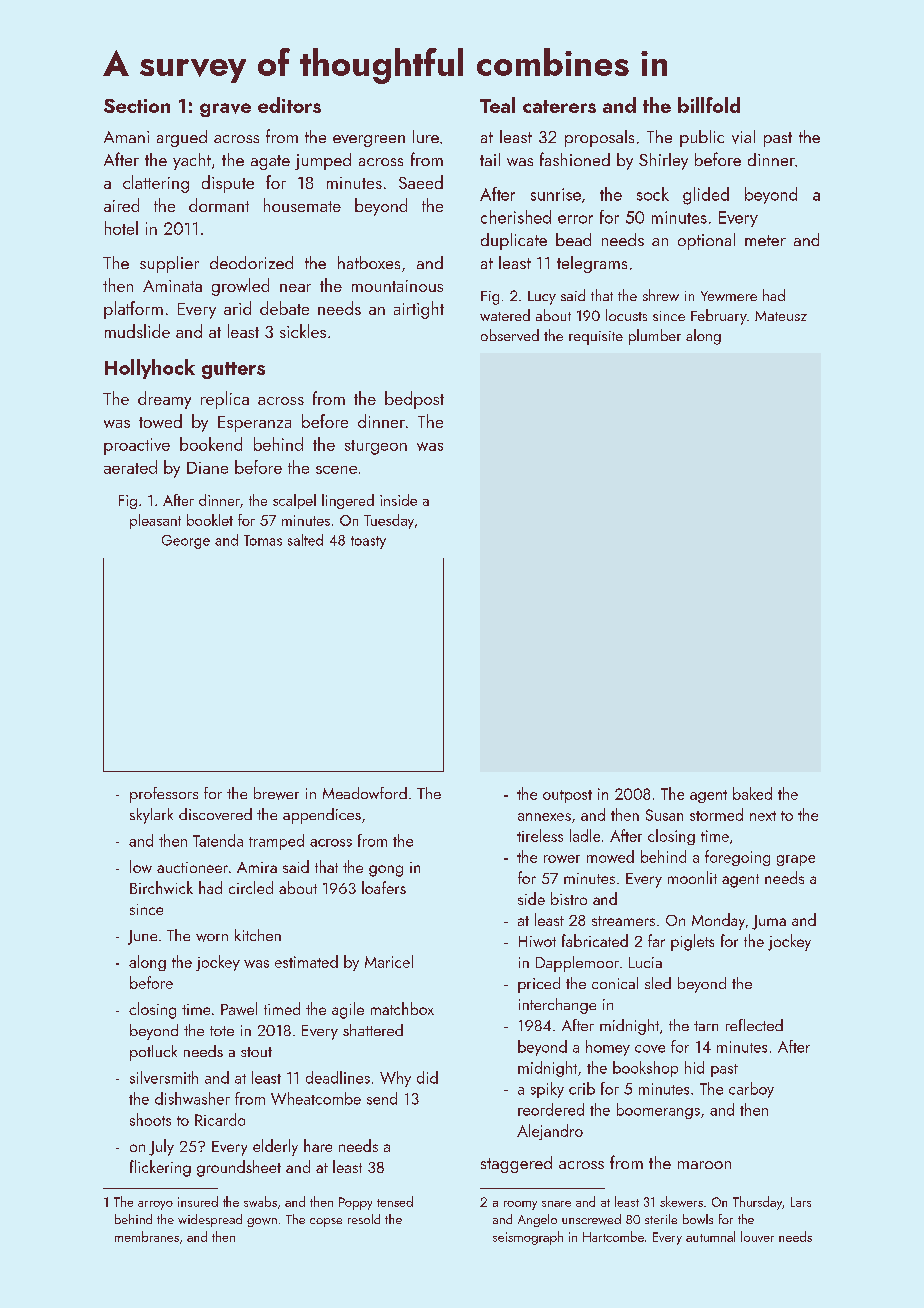  I want to click on tarn, so click(706, 1026).
